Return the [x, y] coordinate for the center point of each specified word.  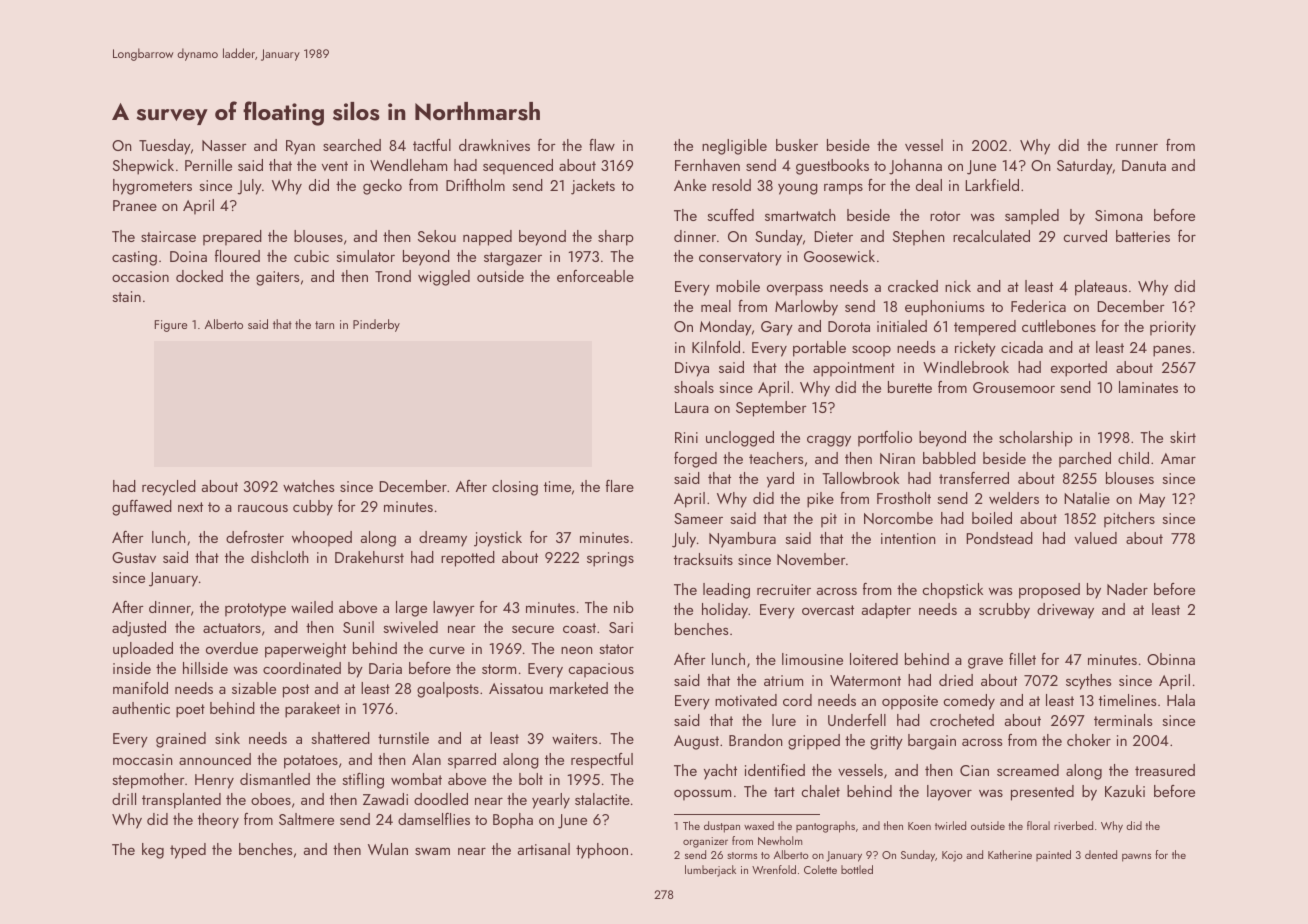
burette [910, 387]
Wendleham [408, 165]
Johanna [915, 167]
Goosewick [839, 256]
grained [181, 740]
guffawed [142, 508]
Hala [1181, 700]
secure [533, 629]
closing [515, 488]
